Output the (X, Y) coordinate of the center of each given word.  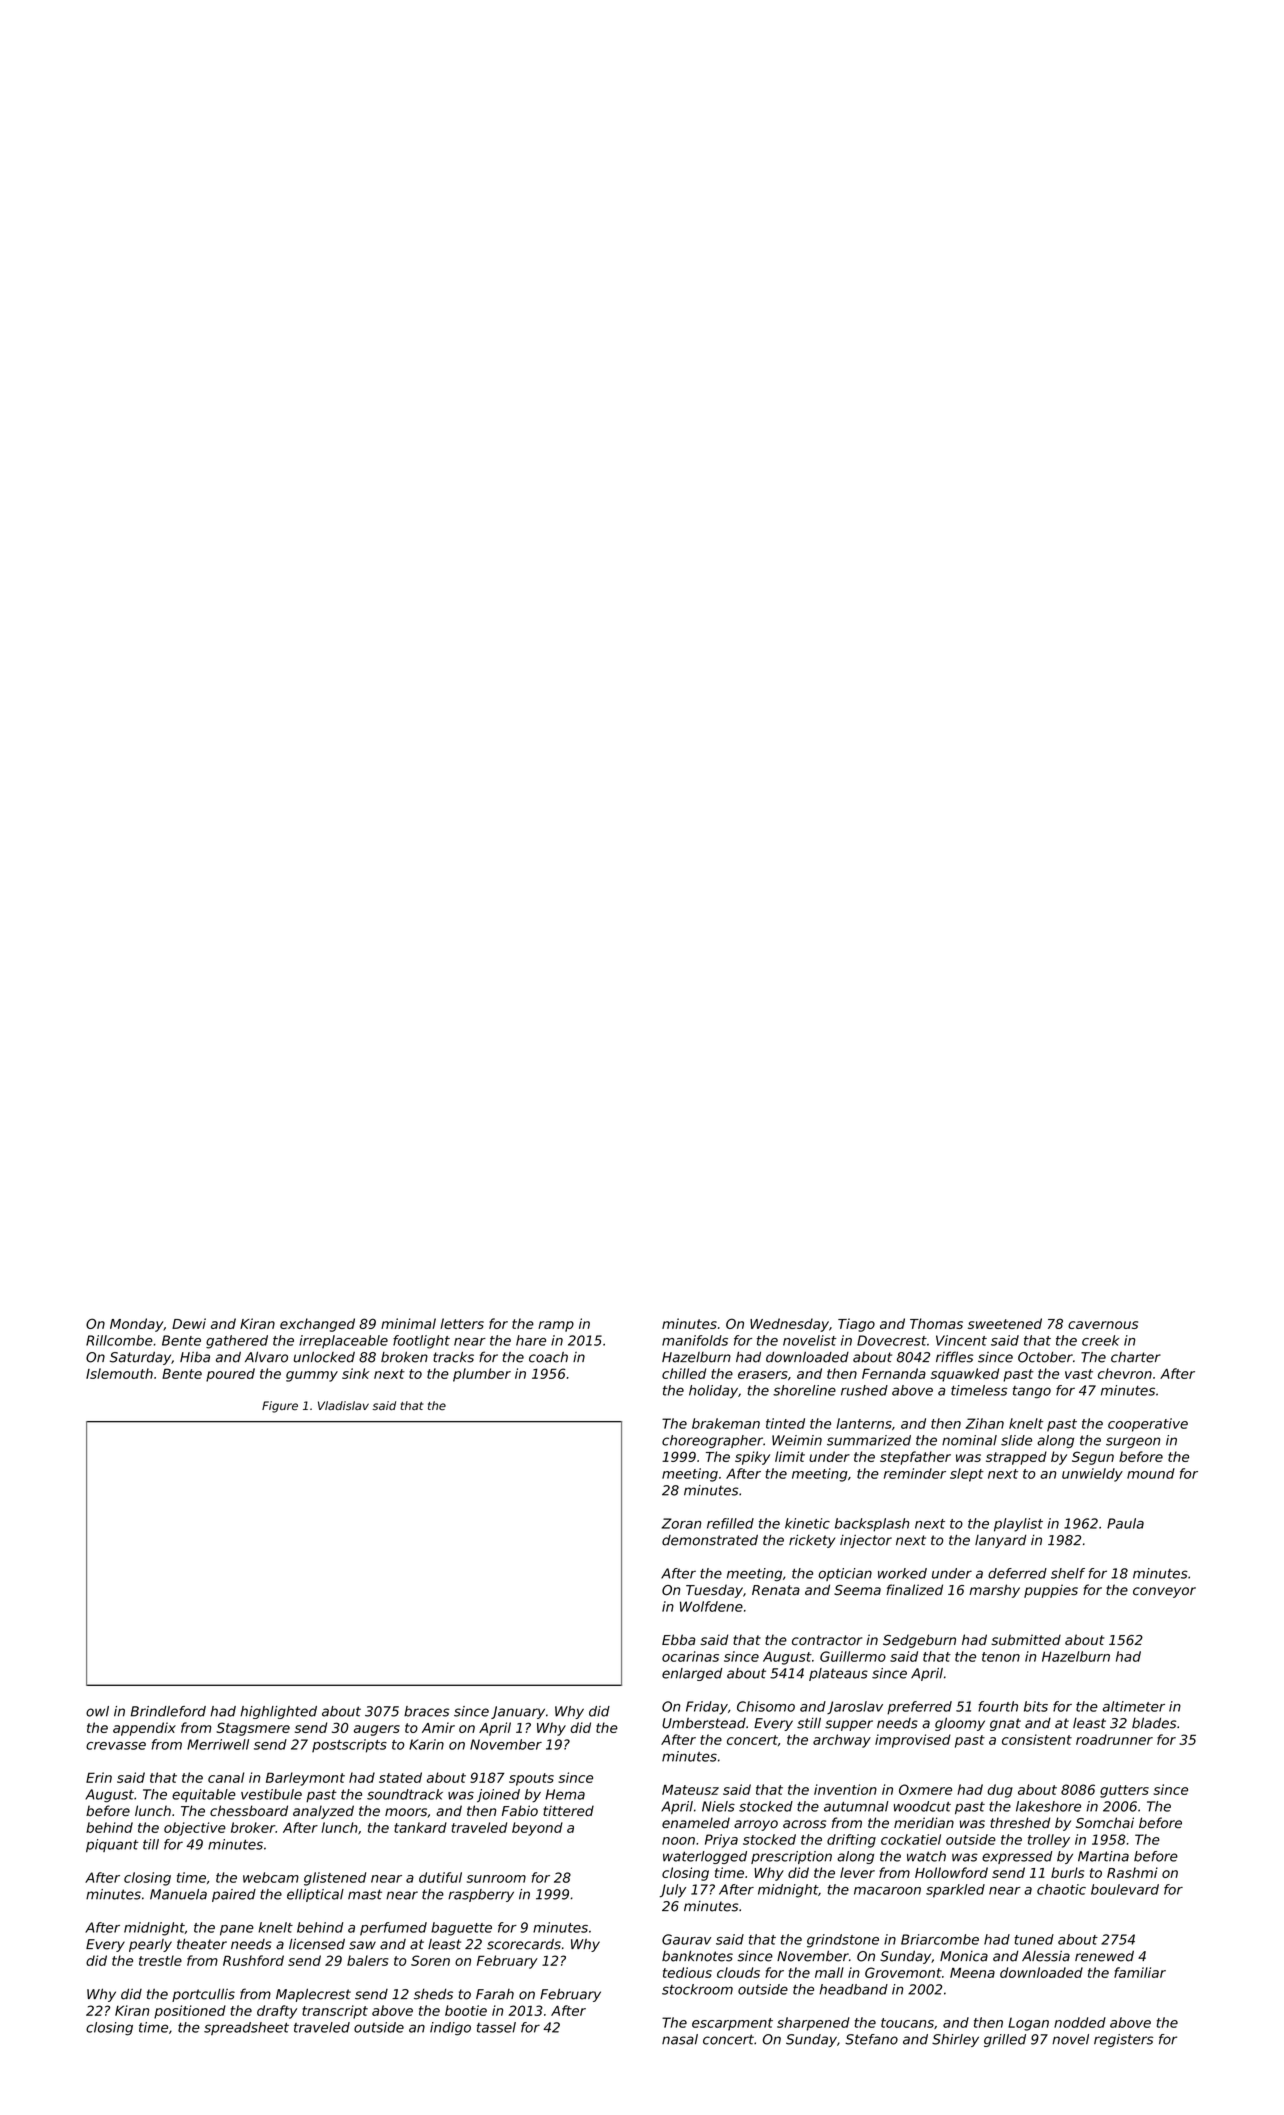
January (518, 1712)
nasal (680, 2039)
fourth (998, 1706)
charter (1136, 1357)
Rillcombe (119, 1340)
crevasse (116, 1746)
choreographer (712, 1441)
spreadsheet (246, 2028)
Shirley (955, 2040)
